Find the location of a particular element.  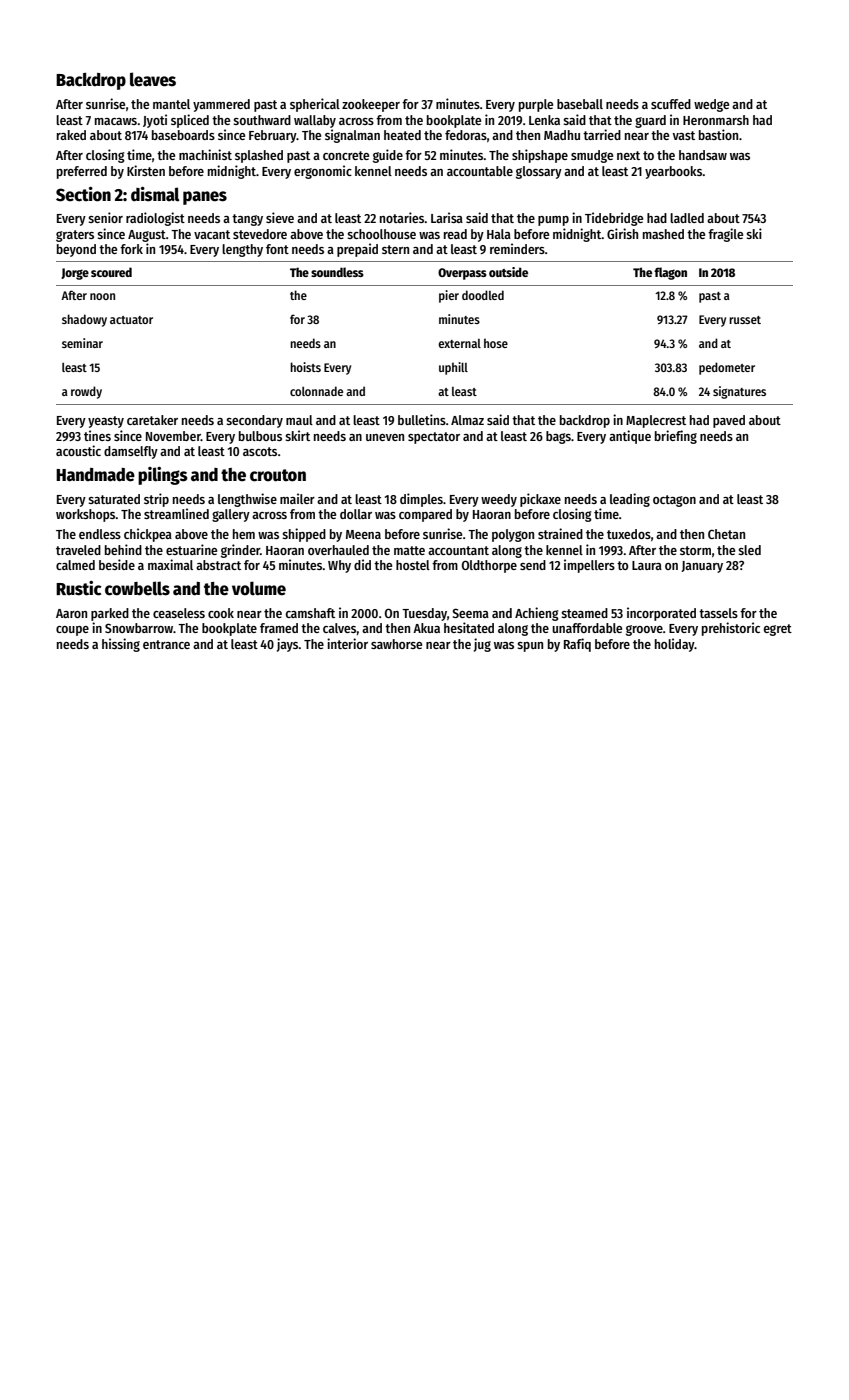

purple is located at coordinates (536, 105).
